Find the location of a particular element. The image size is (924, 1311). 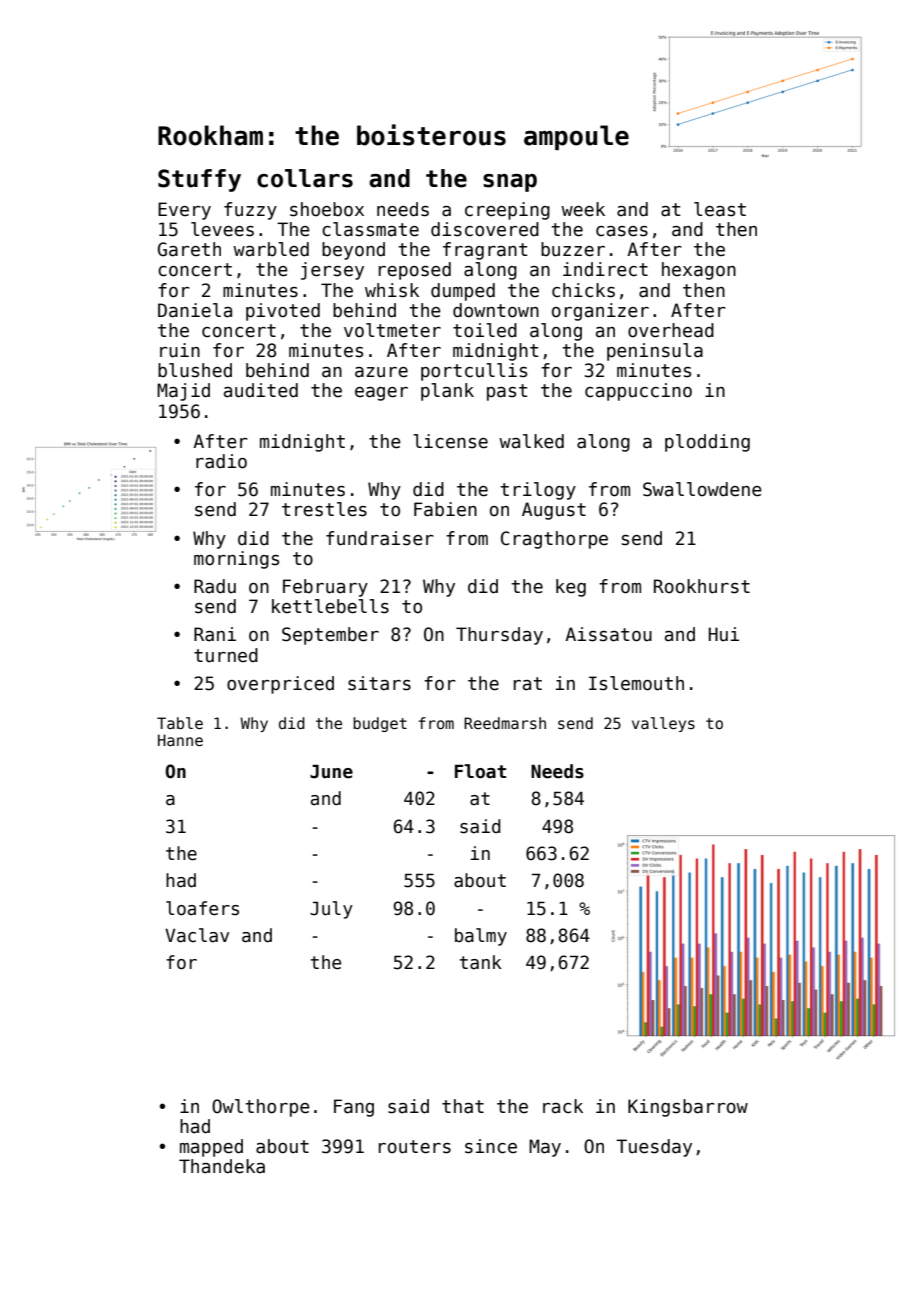

loafers is located at coordinates (202, 908).
